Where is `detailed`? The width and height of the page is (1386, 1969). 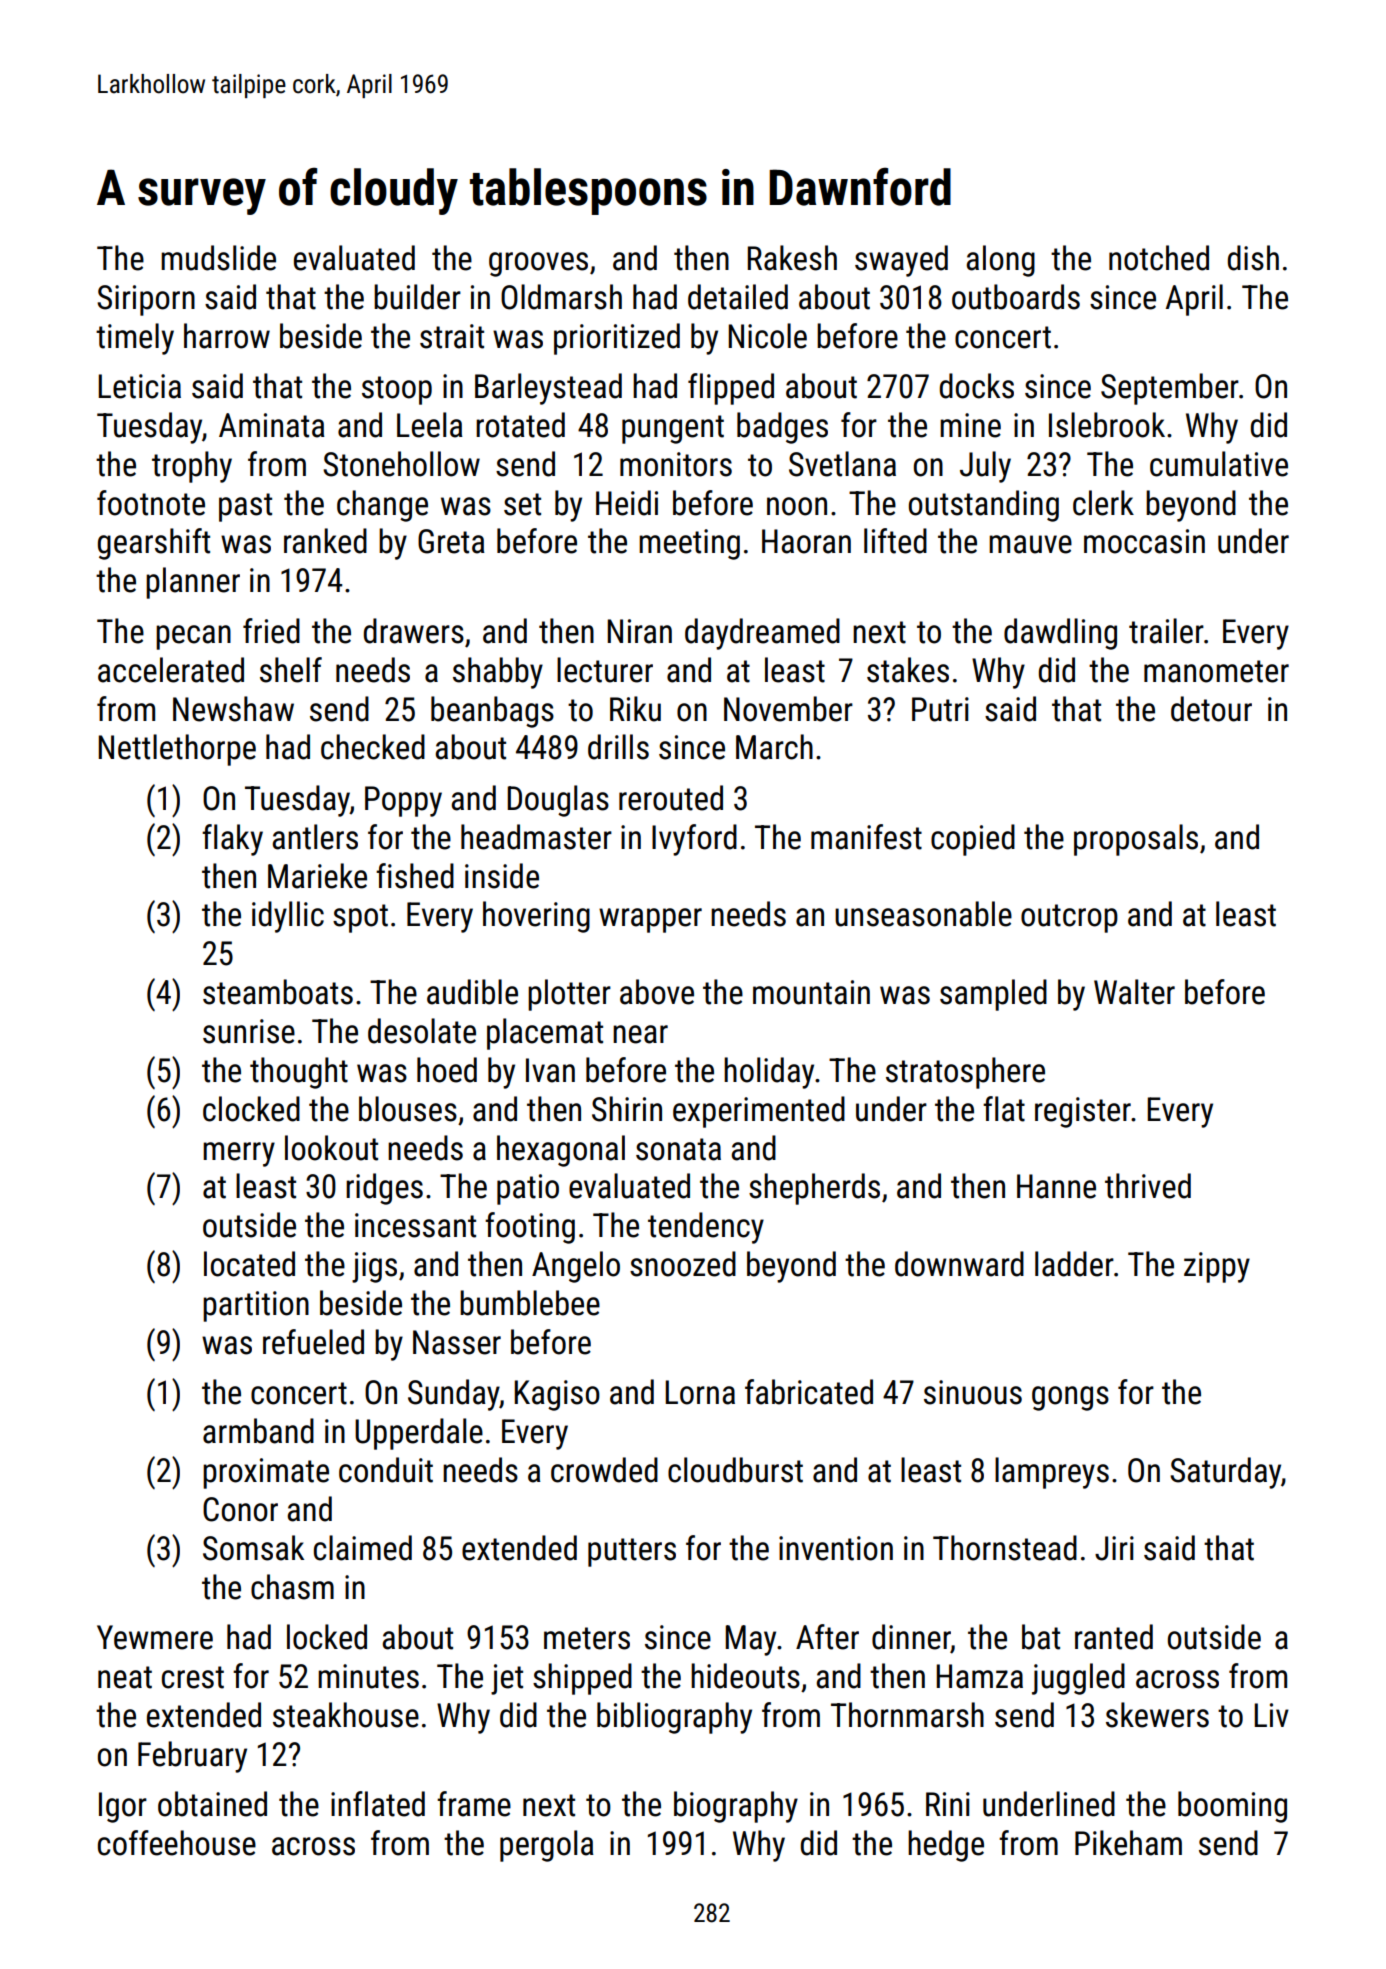 detailed is located at coordinates (738, 297).
